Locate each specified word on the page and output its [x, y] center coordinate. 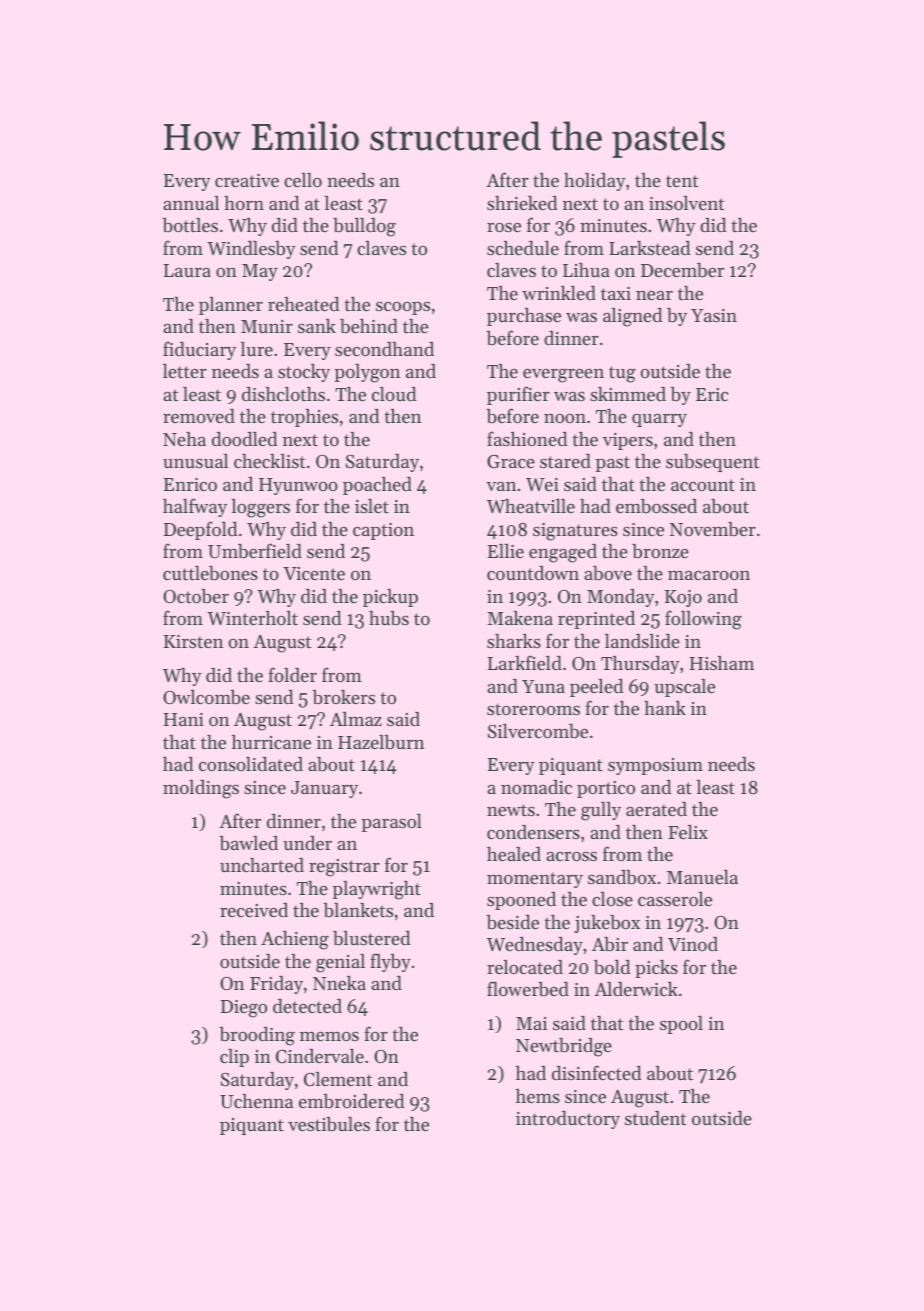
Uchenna [256, 1101]
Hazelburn [381, 742]
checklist [269, 461]
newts [511, 810]
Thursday [640, 665]
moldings [201, 789]
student [655, 1118]
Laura [187, 270]
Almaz [356, 719]
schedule [523, 248]
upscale [684, 688]
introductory [568, 1120]
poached [377, 486]
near [654, 295]
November [713, 529]
